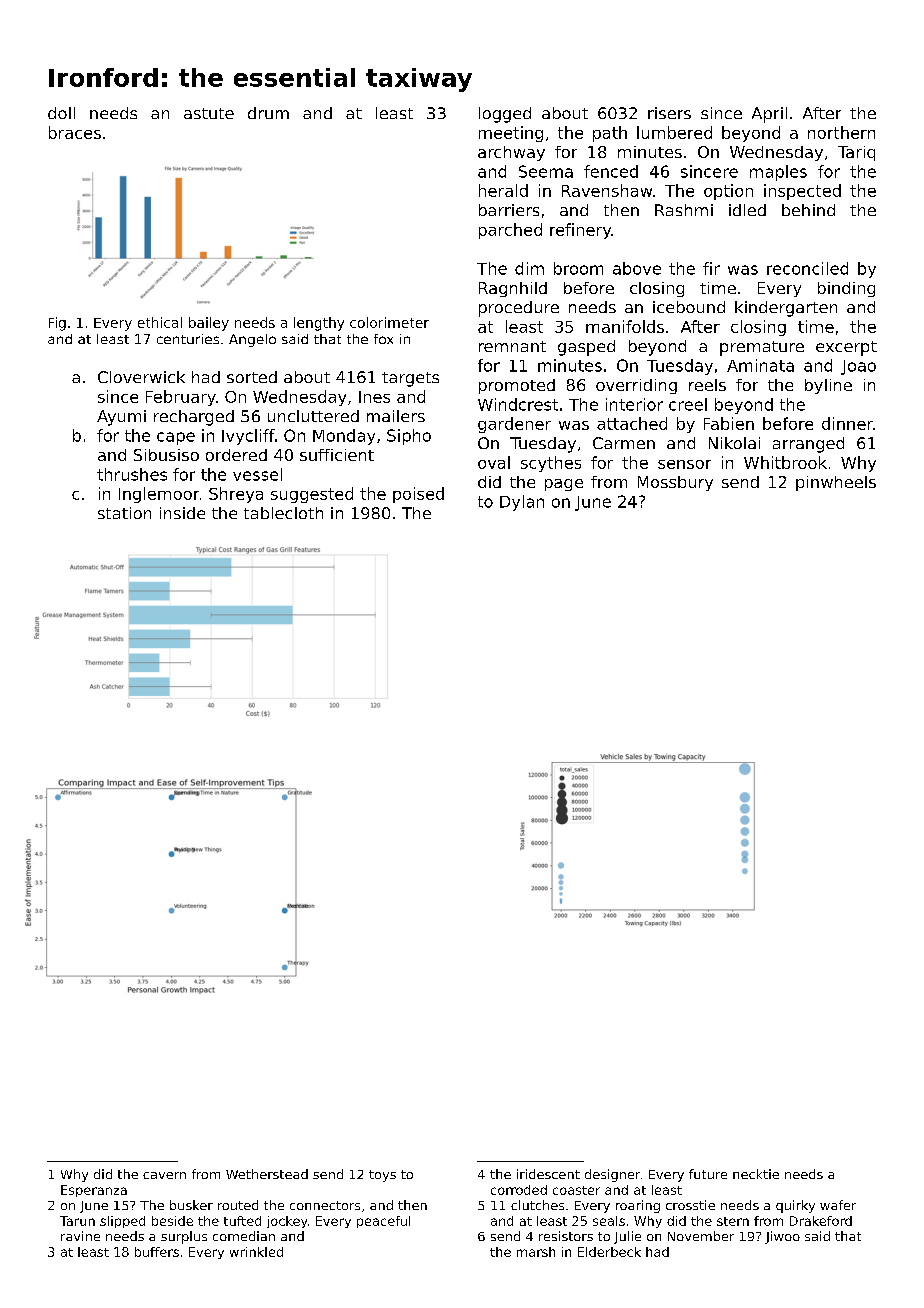  What do you see at coordinates (191, 1205) in the screenshot?
I see `busker` at bounding box center [191, 1205].
